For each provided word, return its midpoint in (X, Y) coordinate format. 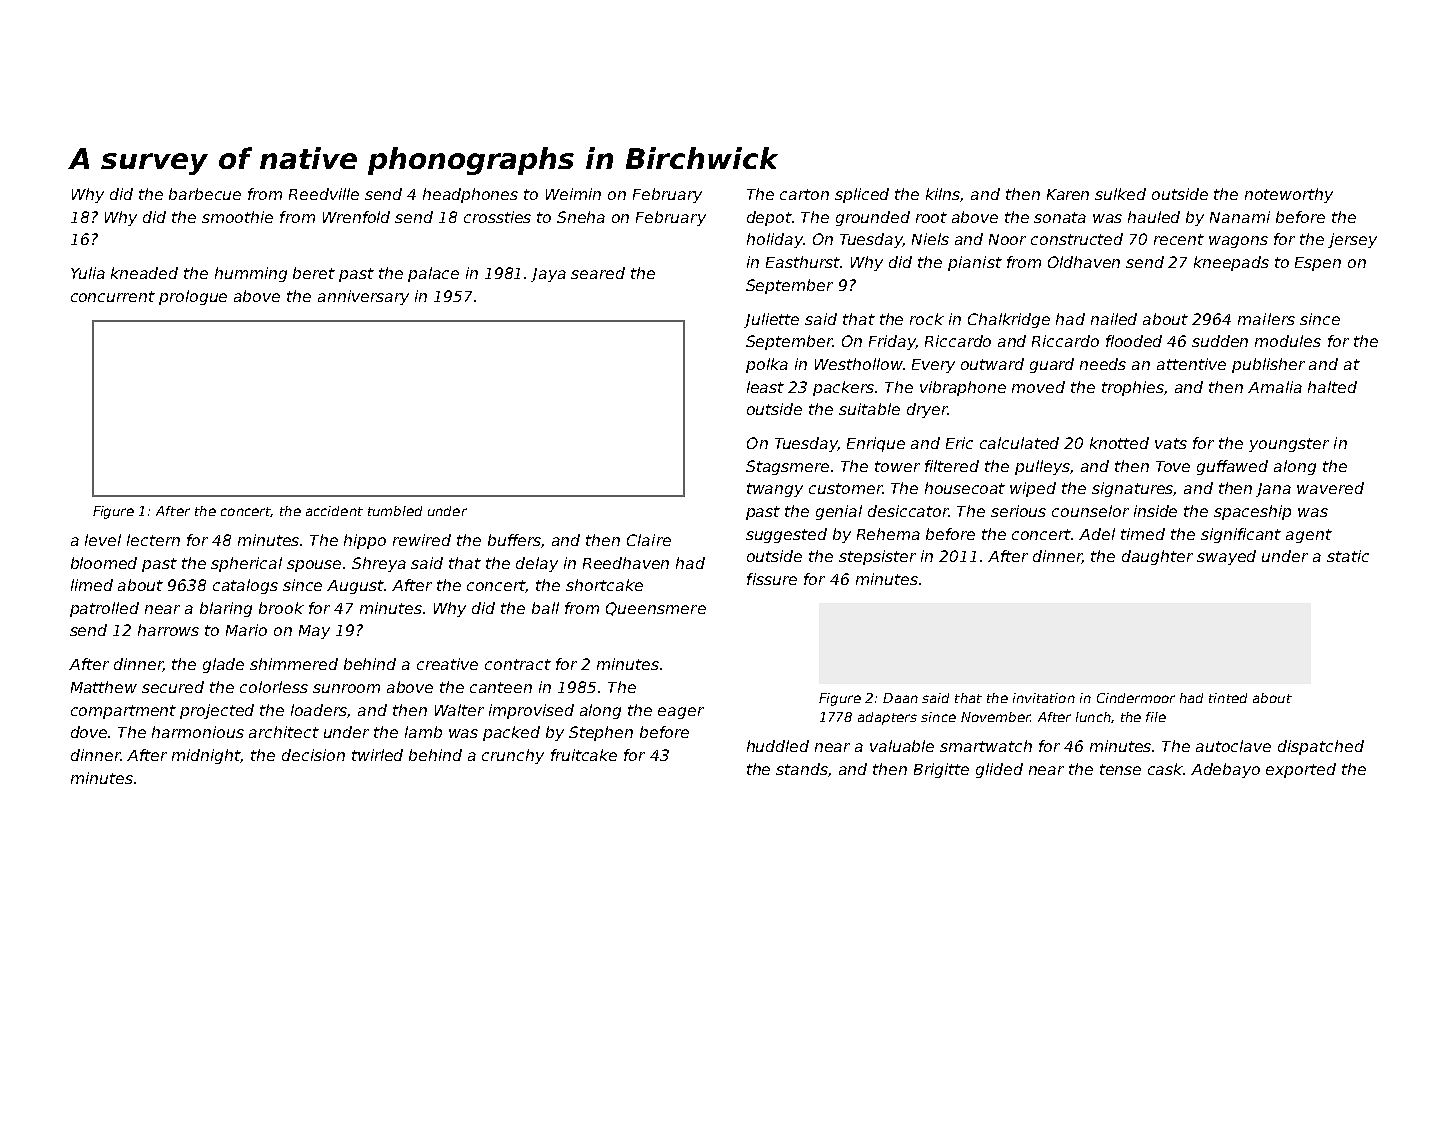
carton (804, 194)
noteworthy (1289, 195)
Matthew (104, 687)
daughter (1157, 557)
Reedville (324, 194)
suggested (786, 535)
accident (334, 511)
